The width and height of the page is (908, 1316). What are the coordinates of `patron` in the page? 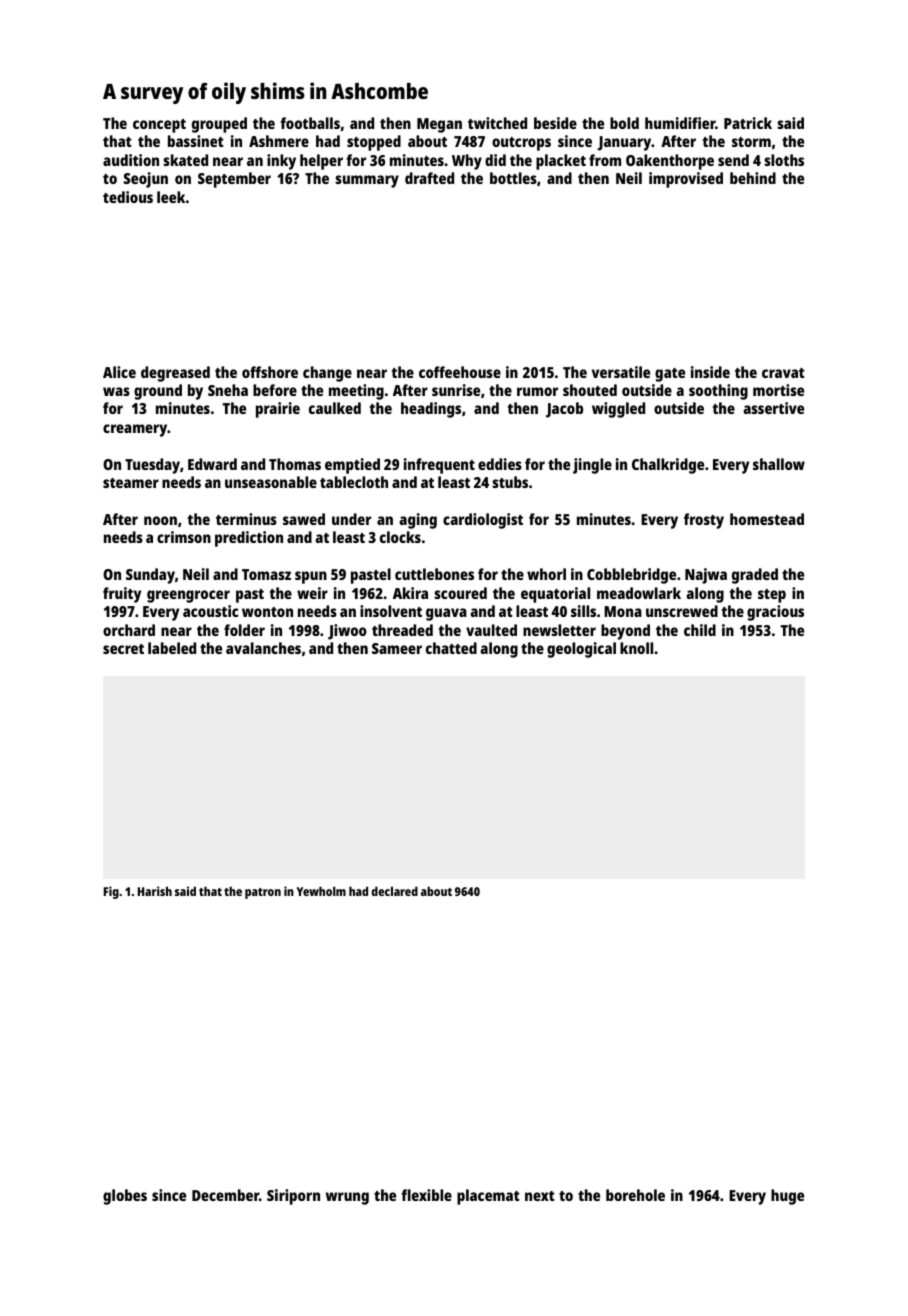 It's located at (263, 893).
